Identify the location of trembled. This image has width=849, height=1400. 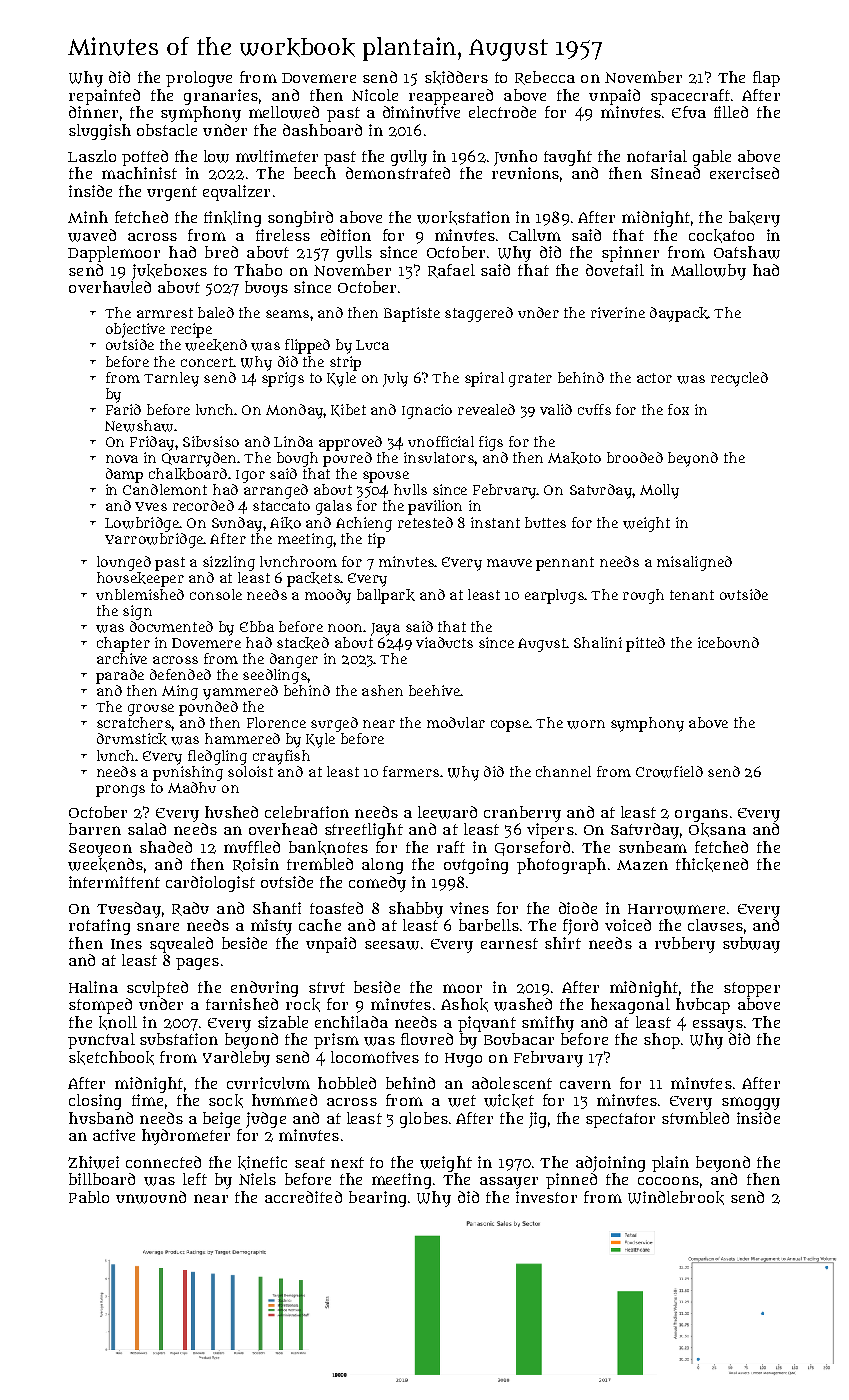
(320, 864).
